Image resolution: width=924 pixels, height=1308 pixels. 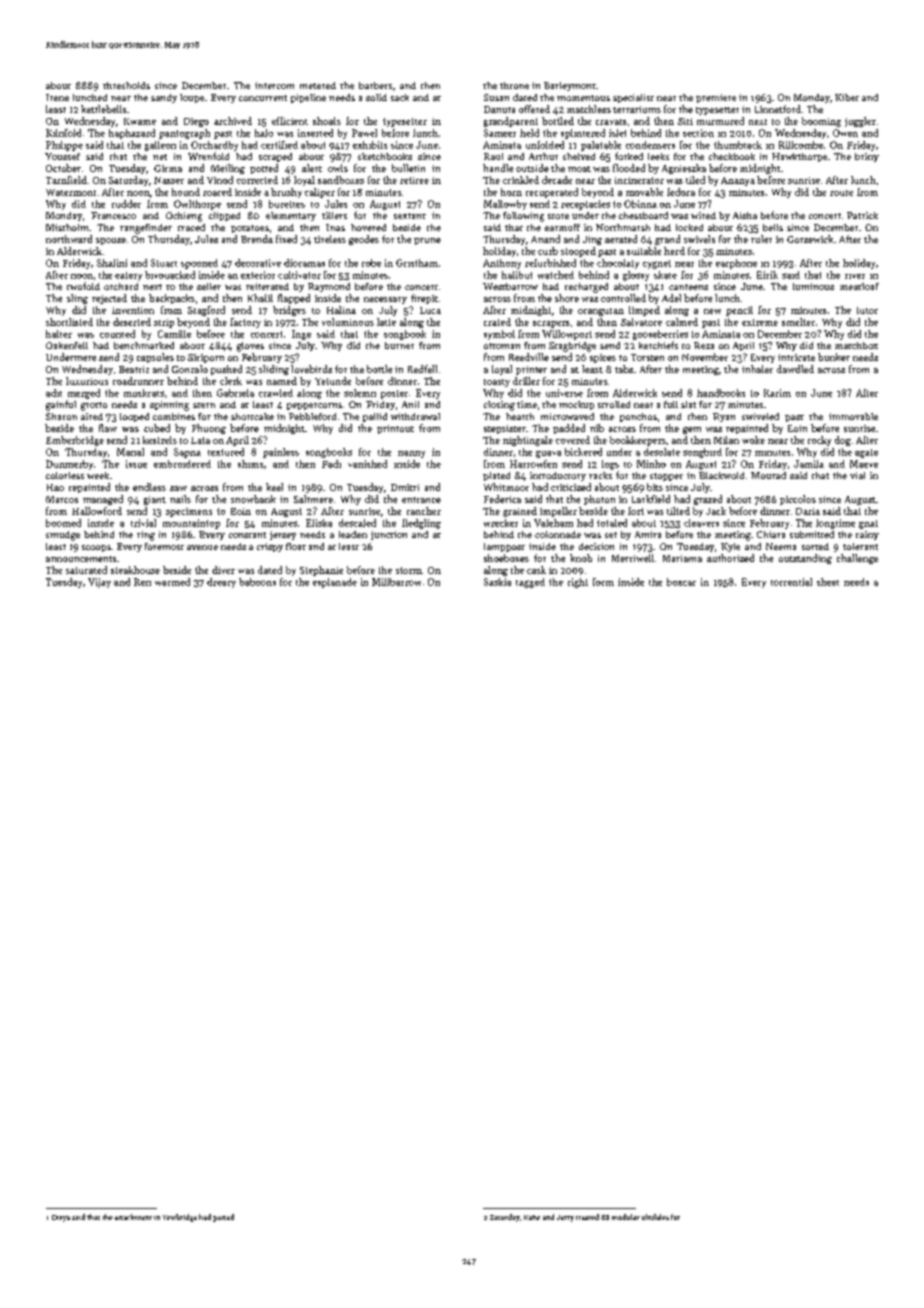 What do you see at coordinates (497, 582) in the screenshot?
I see `Saskia` at bounding box center [497, 582].
